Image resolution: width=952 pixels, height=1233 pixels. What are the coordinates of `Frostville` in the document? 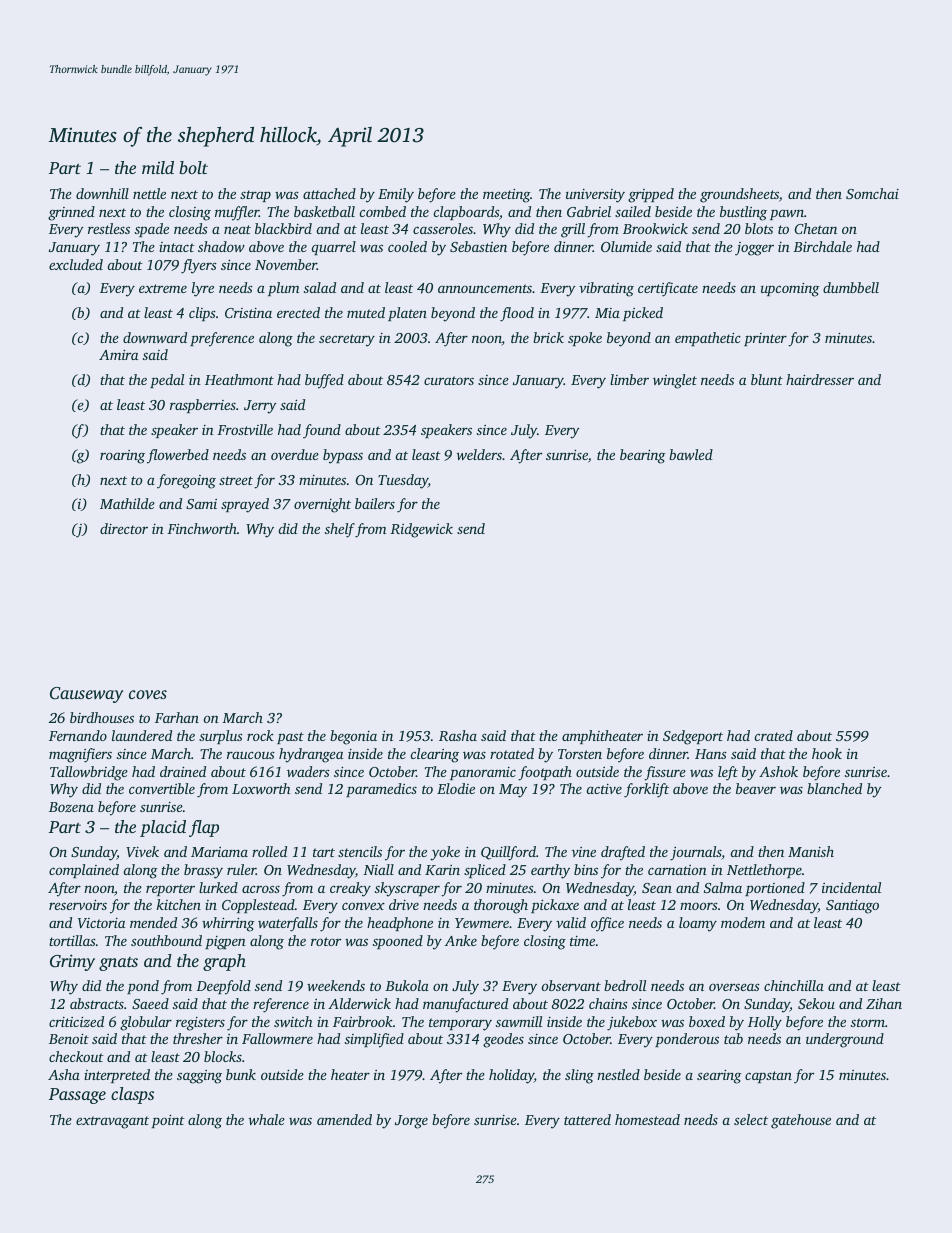 It's located at (245, 429).
